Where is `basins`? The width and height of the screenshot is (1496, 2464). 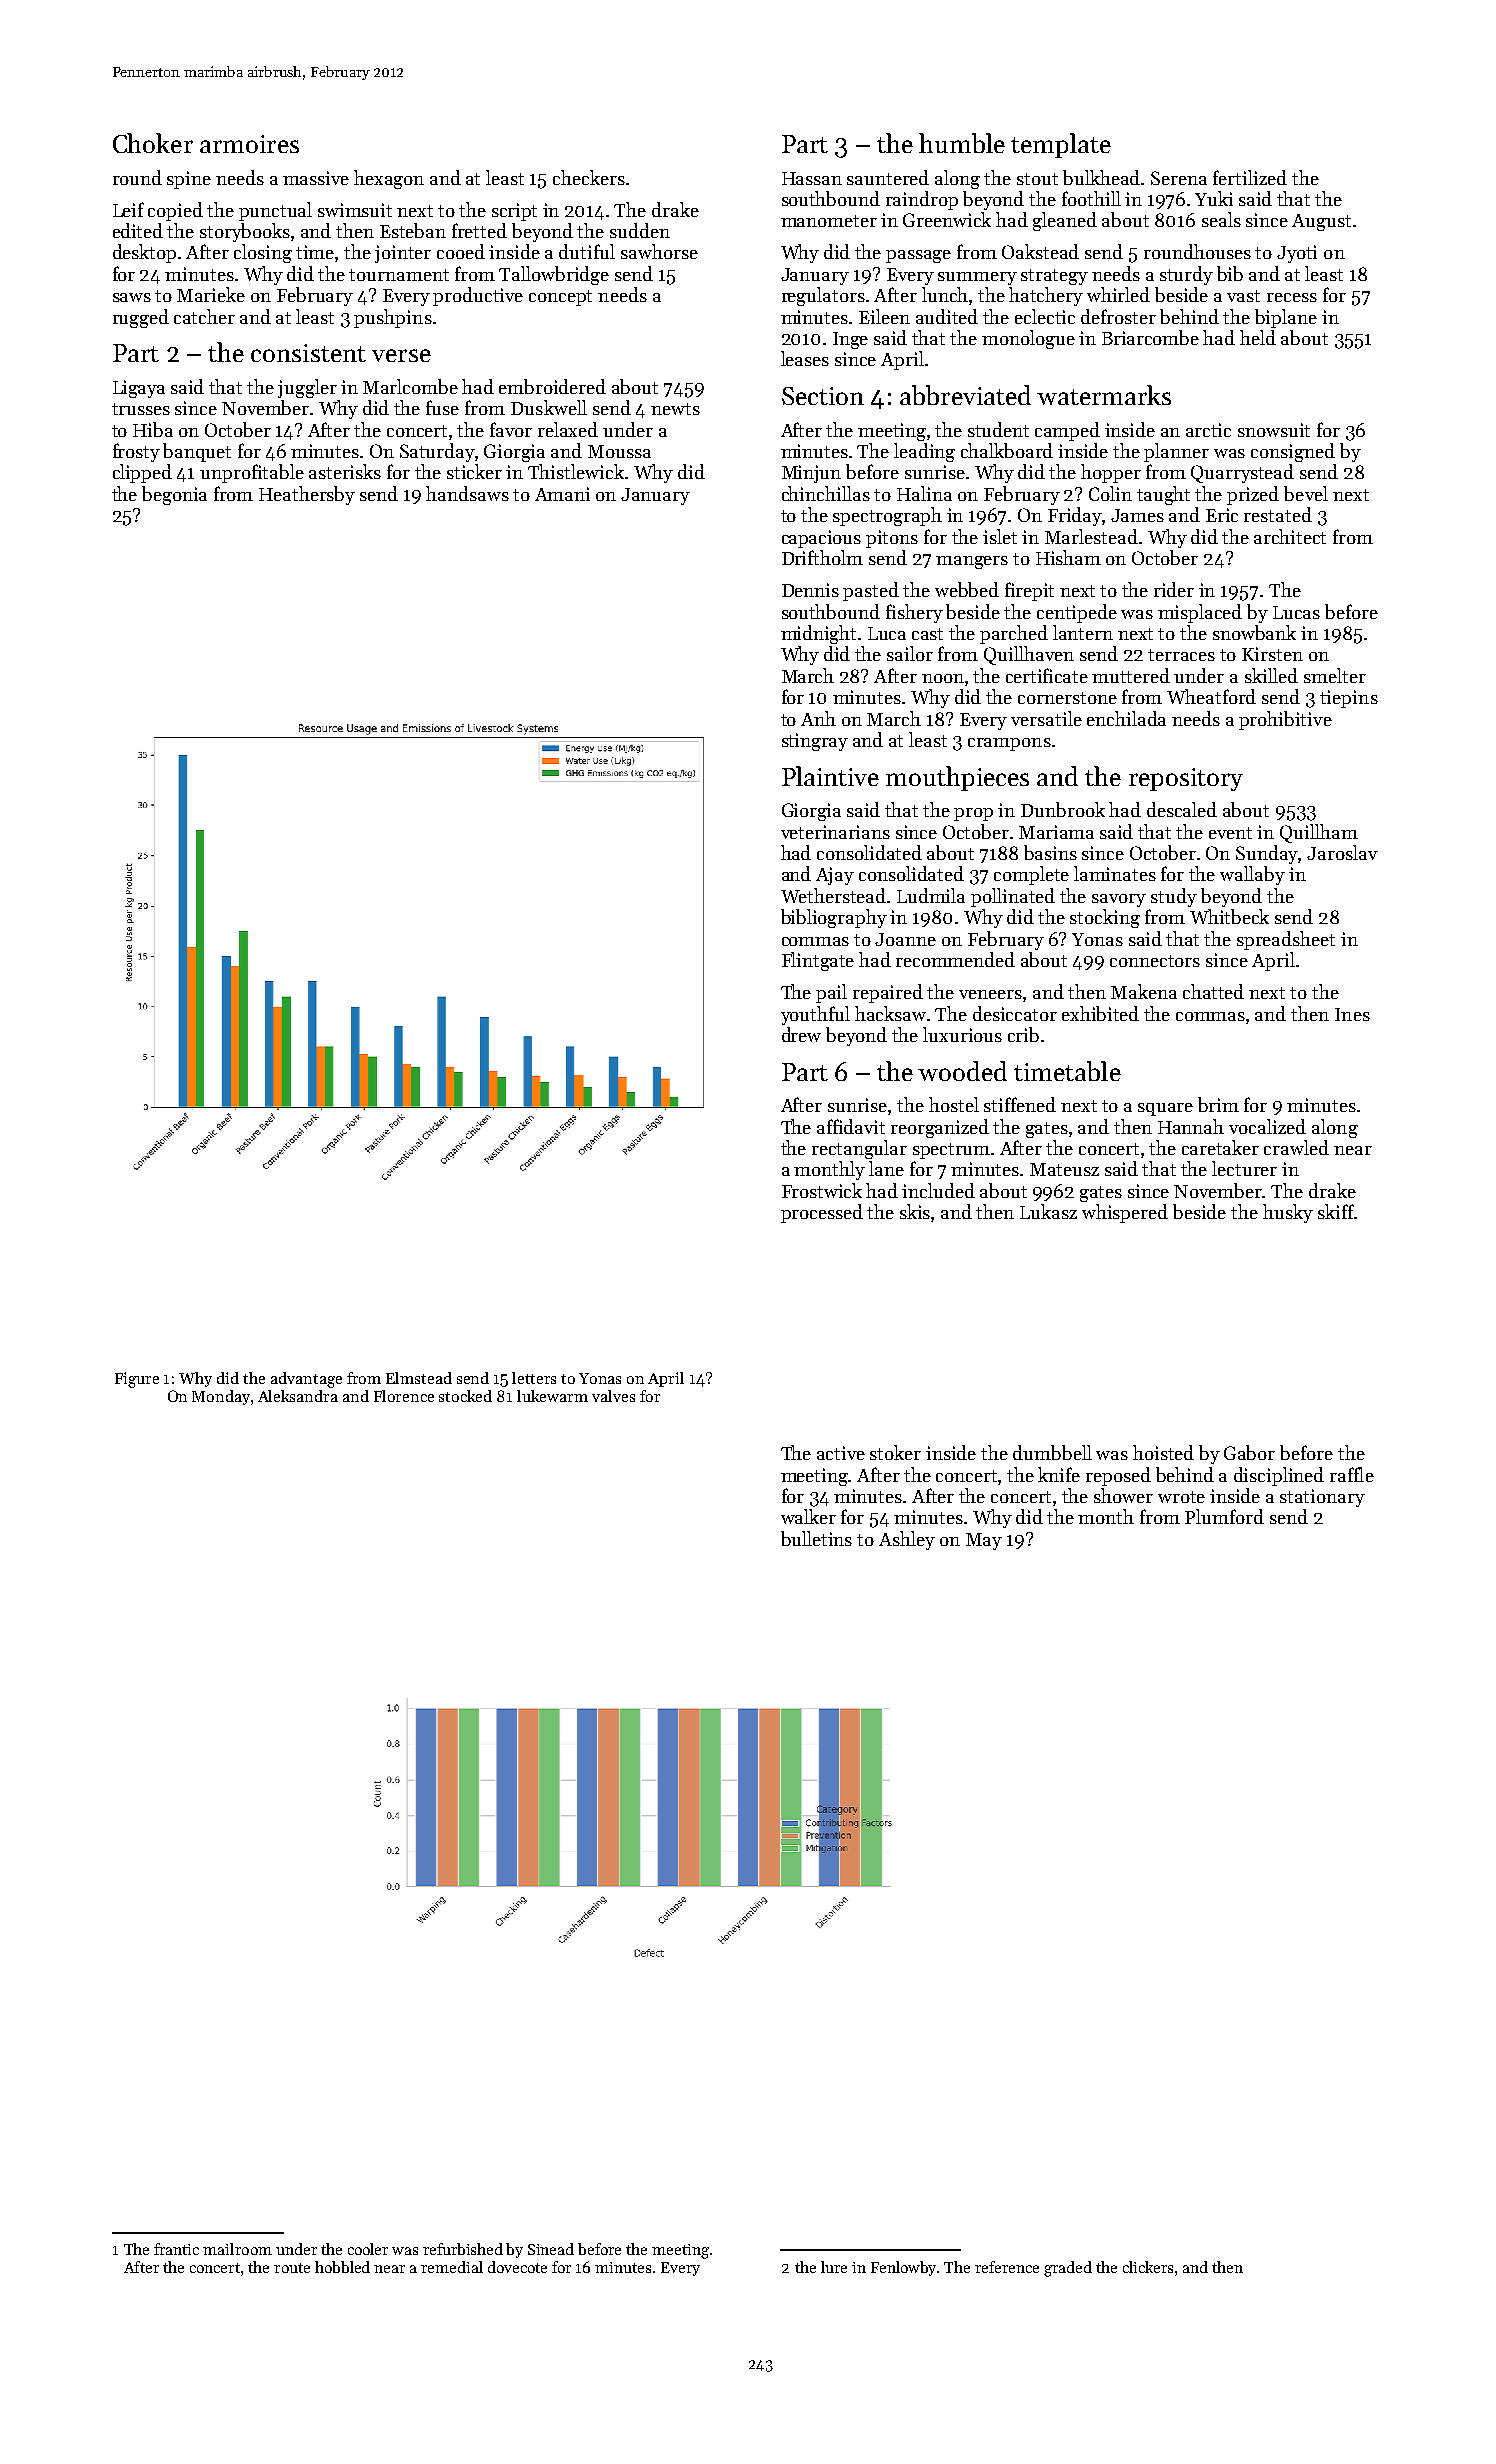 basins is located at coordinates (1050, 852).
